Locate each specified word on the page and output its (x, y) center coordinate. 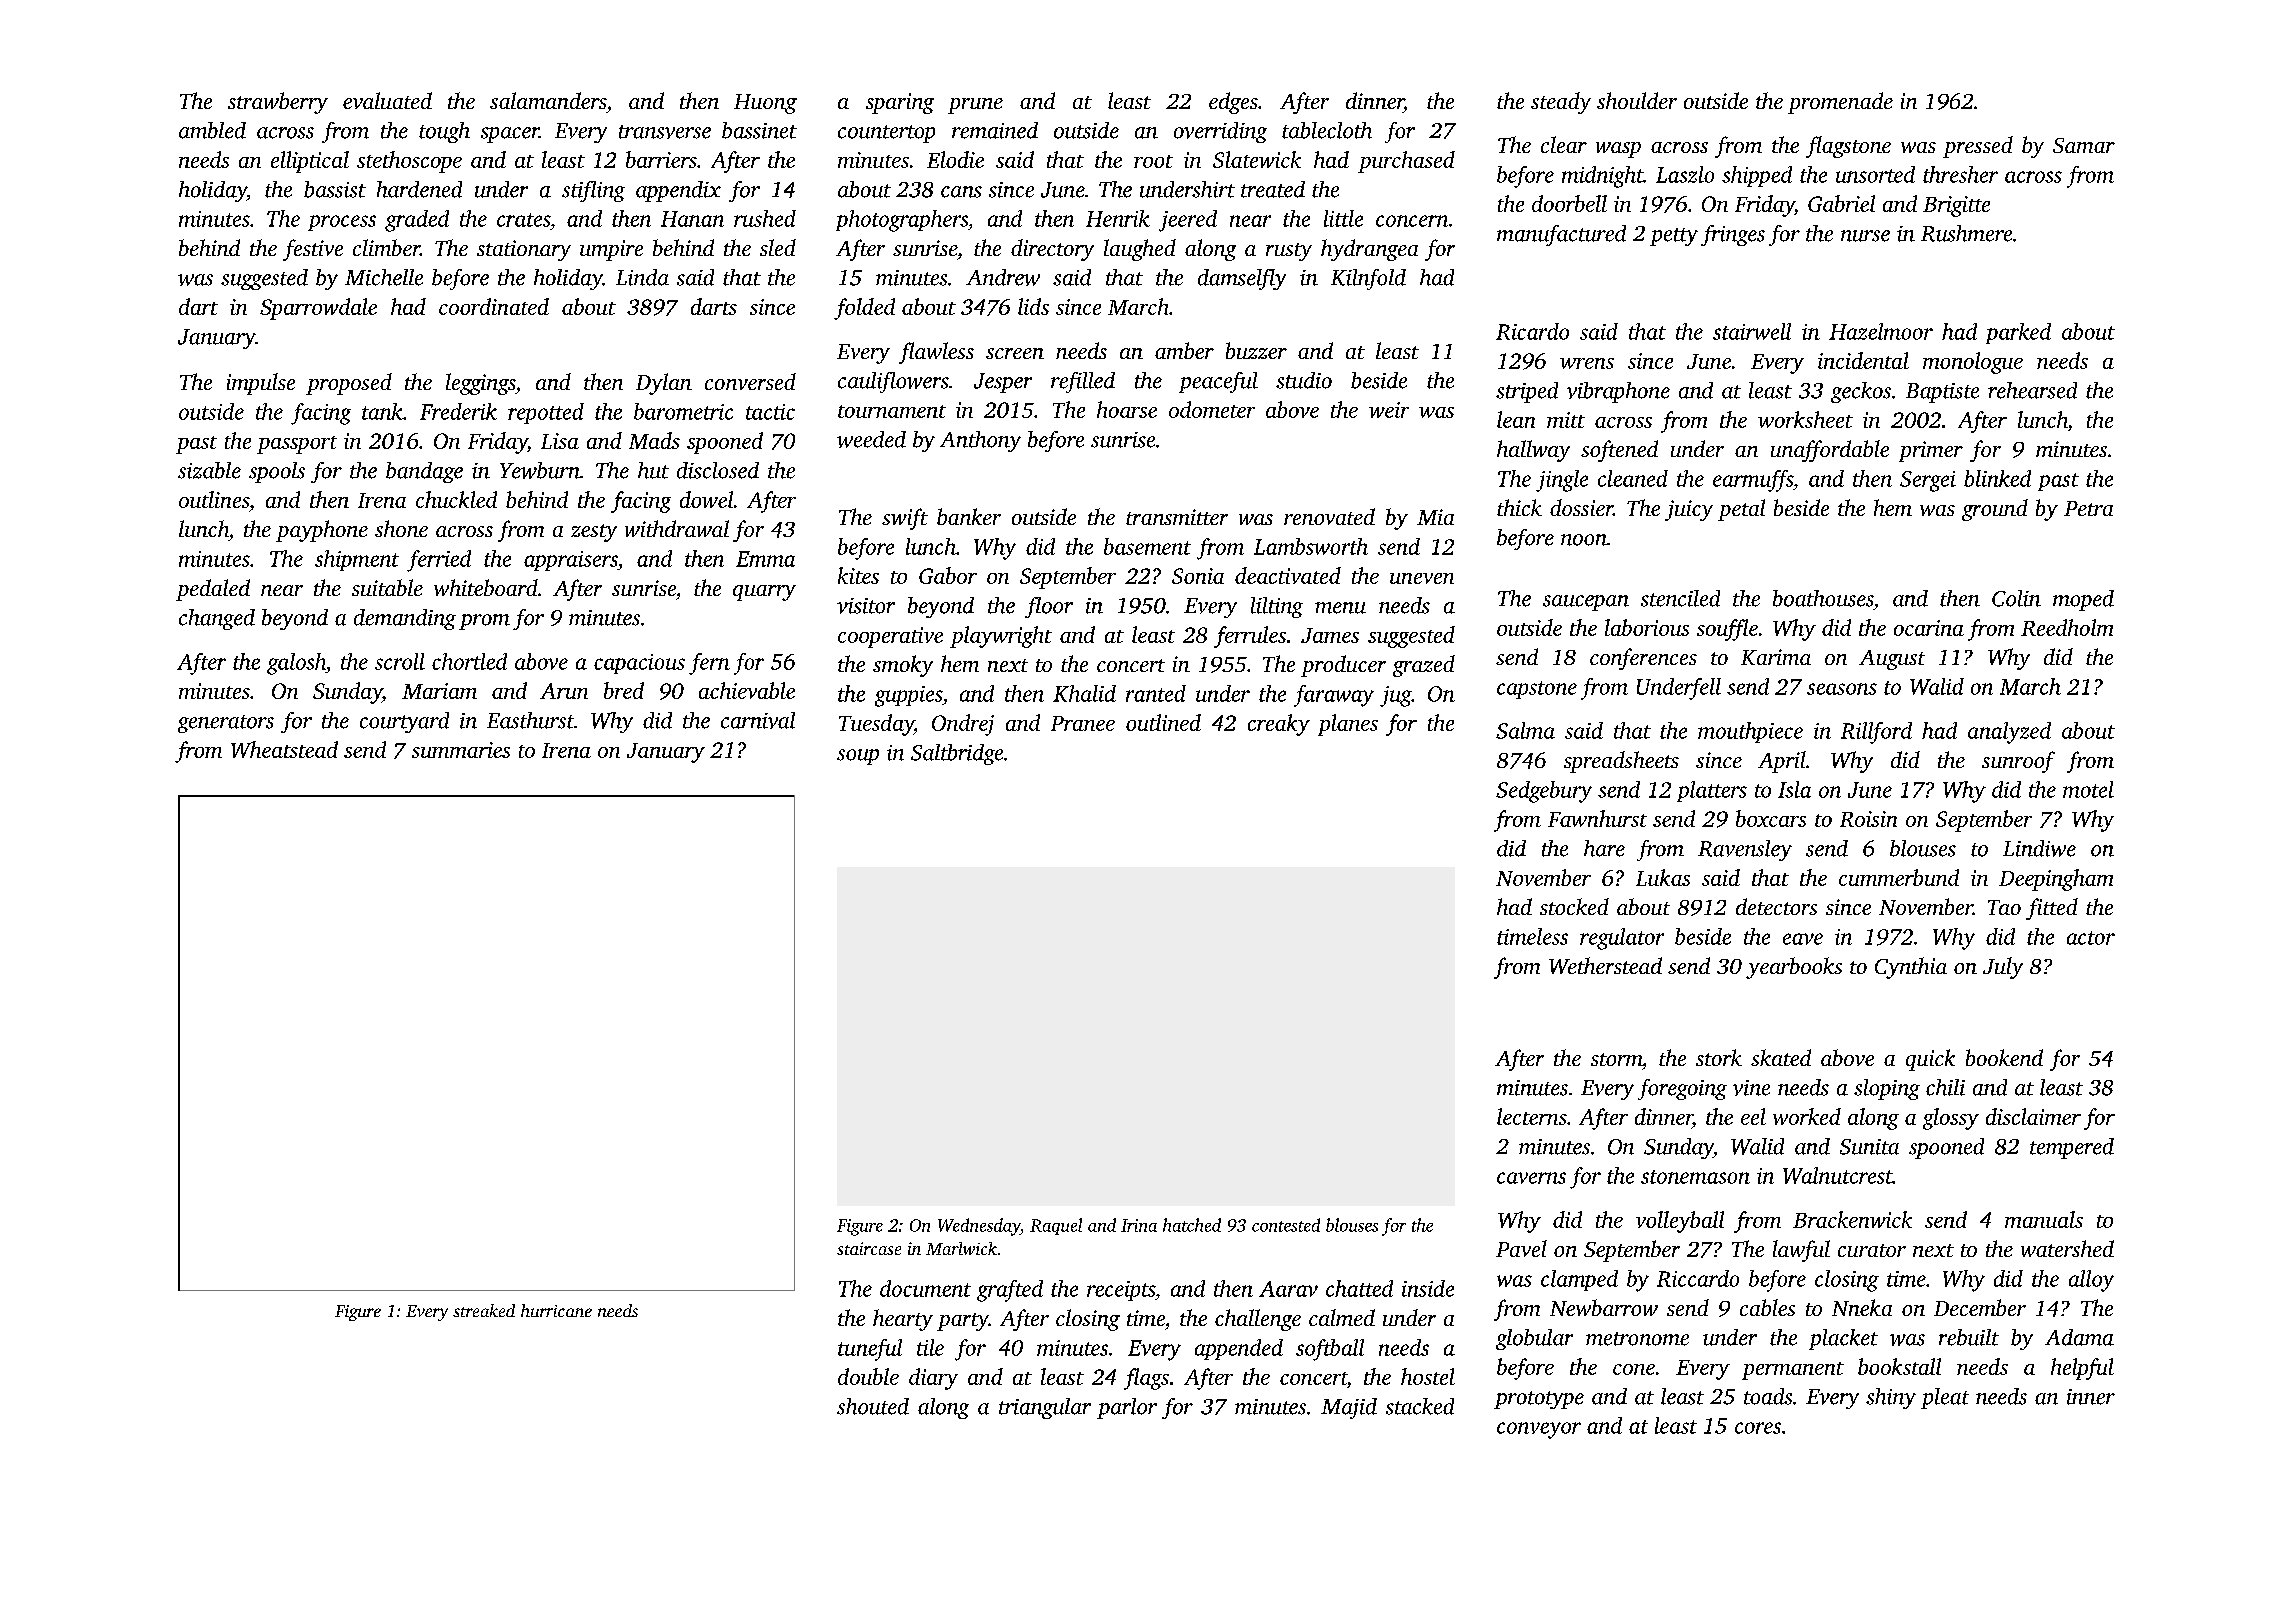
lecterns (1532, 1116)
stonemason (1695, 1177)
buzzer (1256, 350)
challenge (1258, 1320)
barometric (683, 411)
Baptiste (1942, 393)
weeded (871, 439)
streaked (484, 1310)
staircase (869, 1248)
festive (313, 250)
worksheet (1805, 419)
